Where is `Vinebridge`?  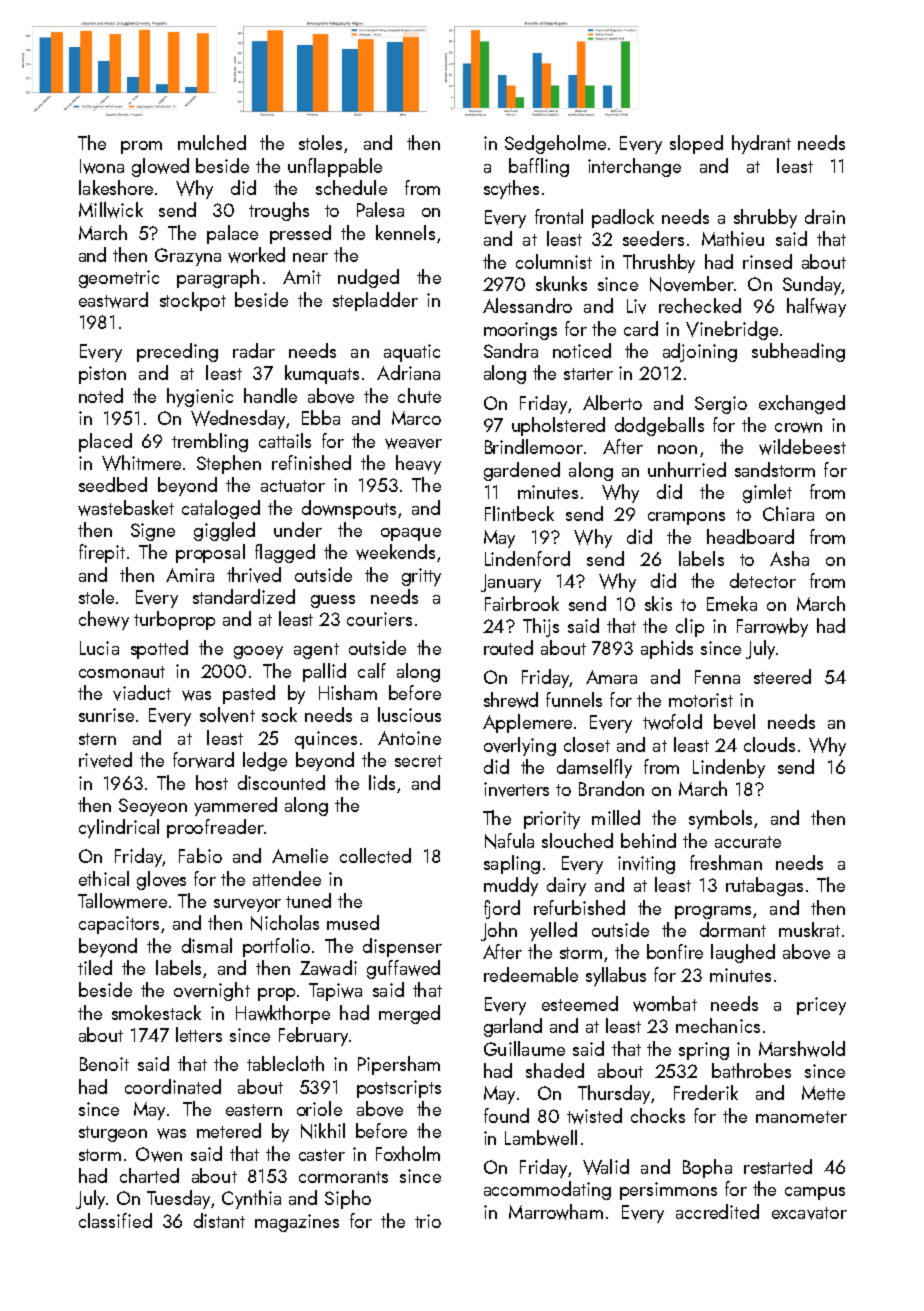 Vinebridge is located at coordinates (732, 330).
